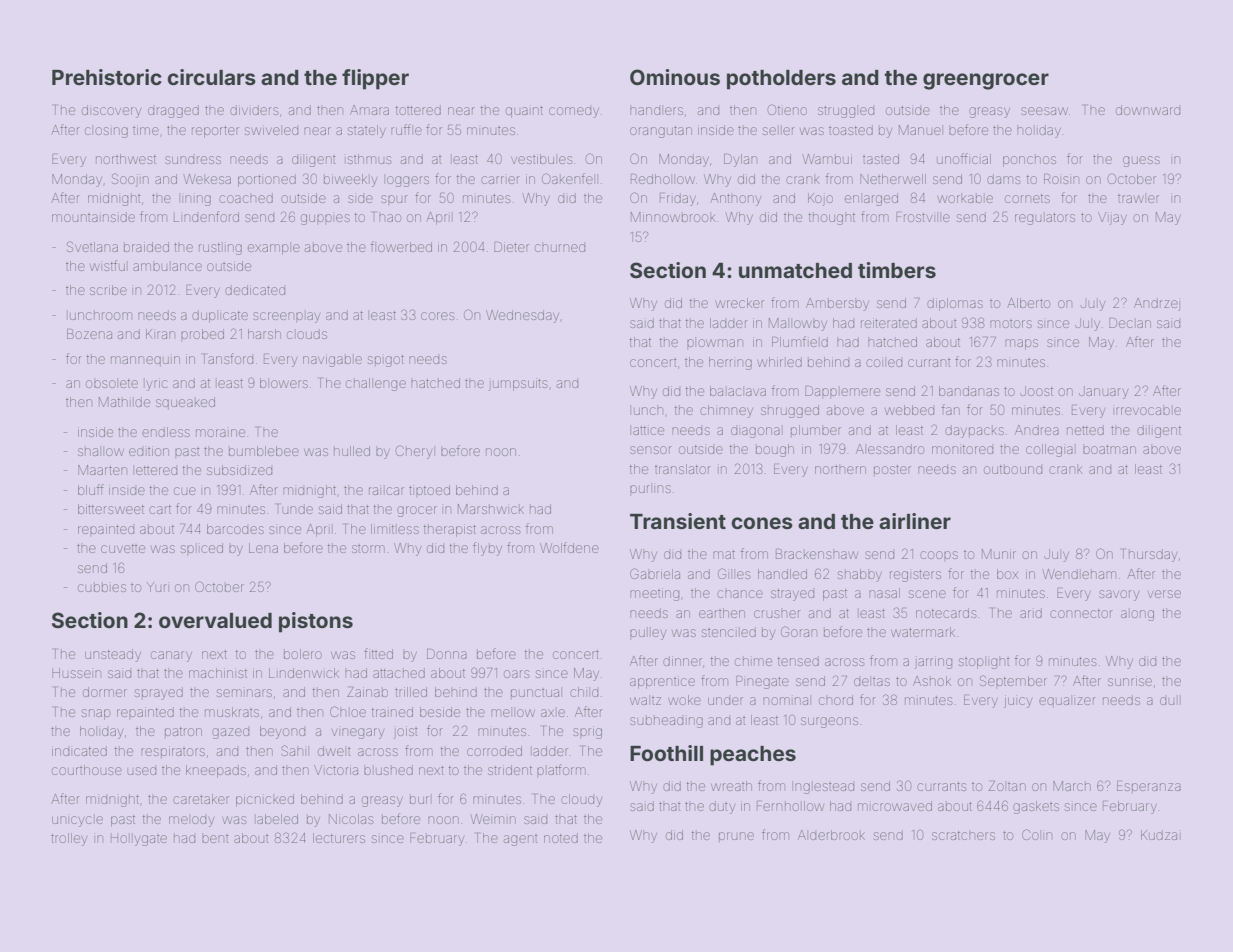  What do you see at coordinates (211, 77) in the image?
I see `circulars` at bounding box center [211, 77].
